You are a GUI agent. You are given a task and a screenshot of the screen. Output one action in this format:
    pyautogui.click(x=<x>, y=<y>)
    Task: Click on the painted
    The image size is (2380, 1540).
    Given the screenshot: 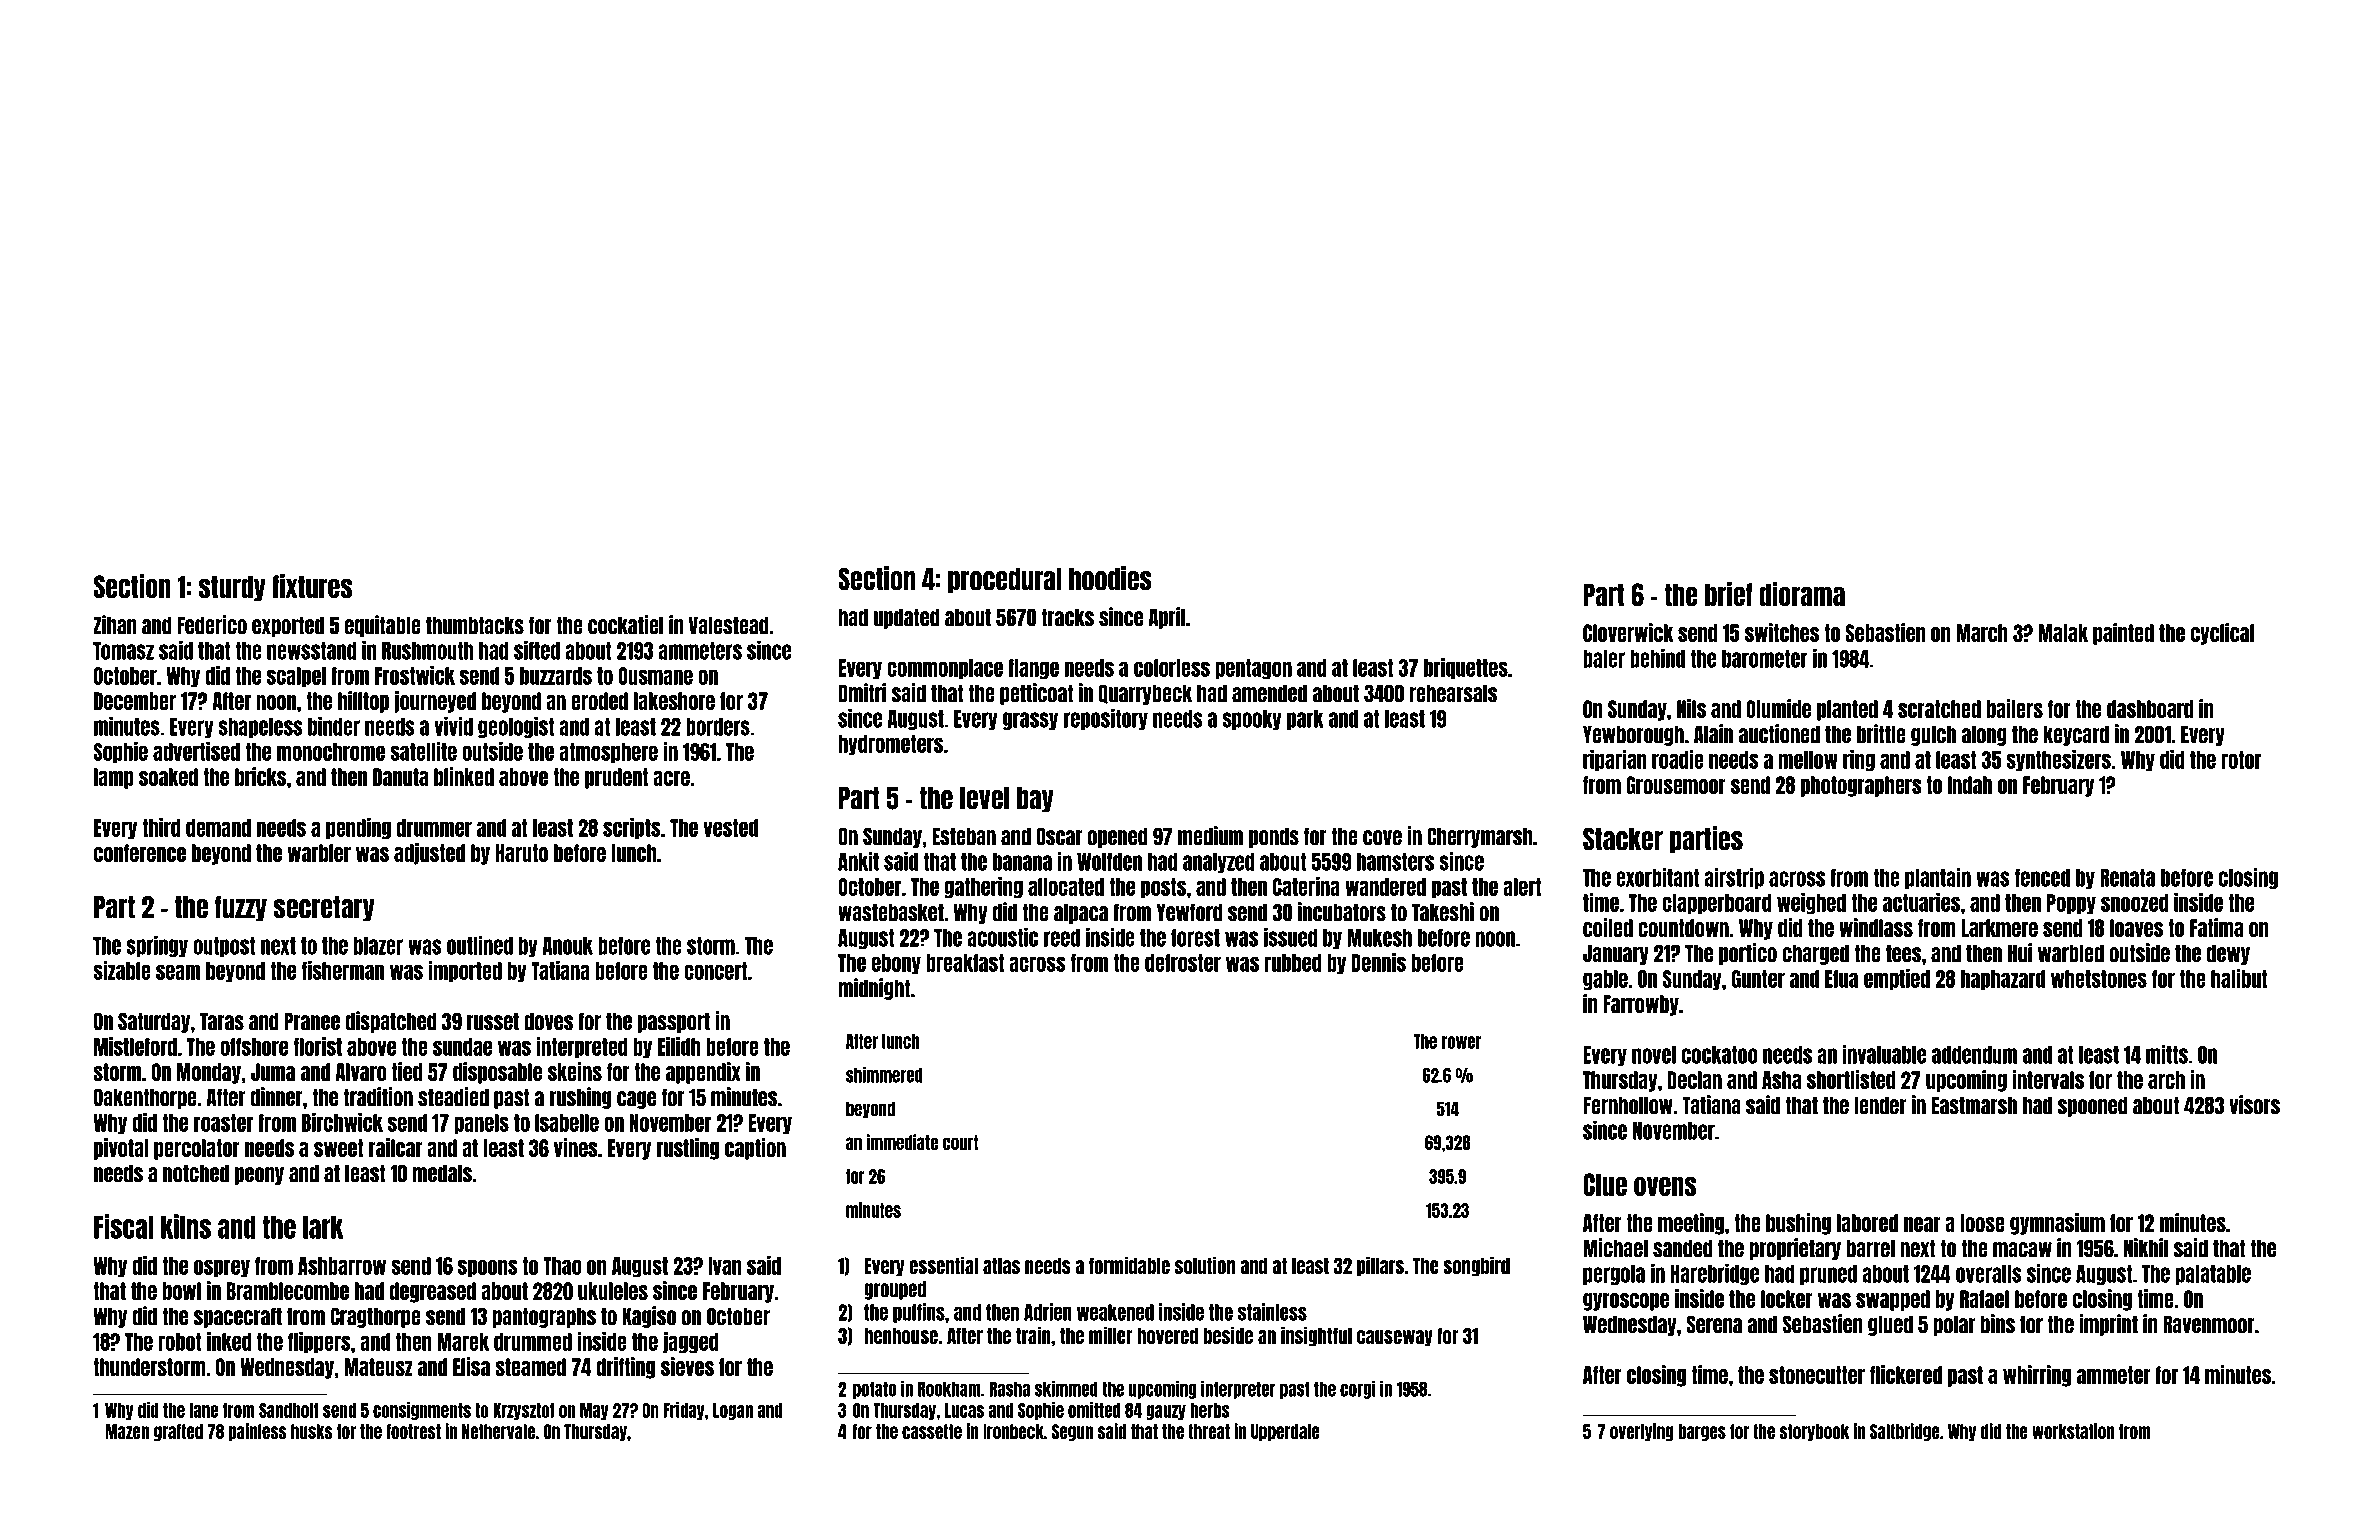 What is the action you would take?
    pyautogui.click(x=2123, y=634)
